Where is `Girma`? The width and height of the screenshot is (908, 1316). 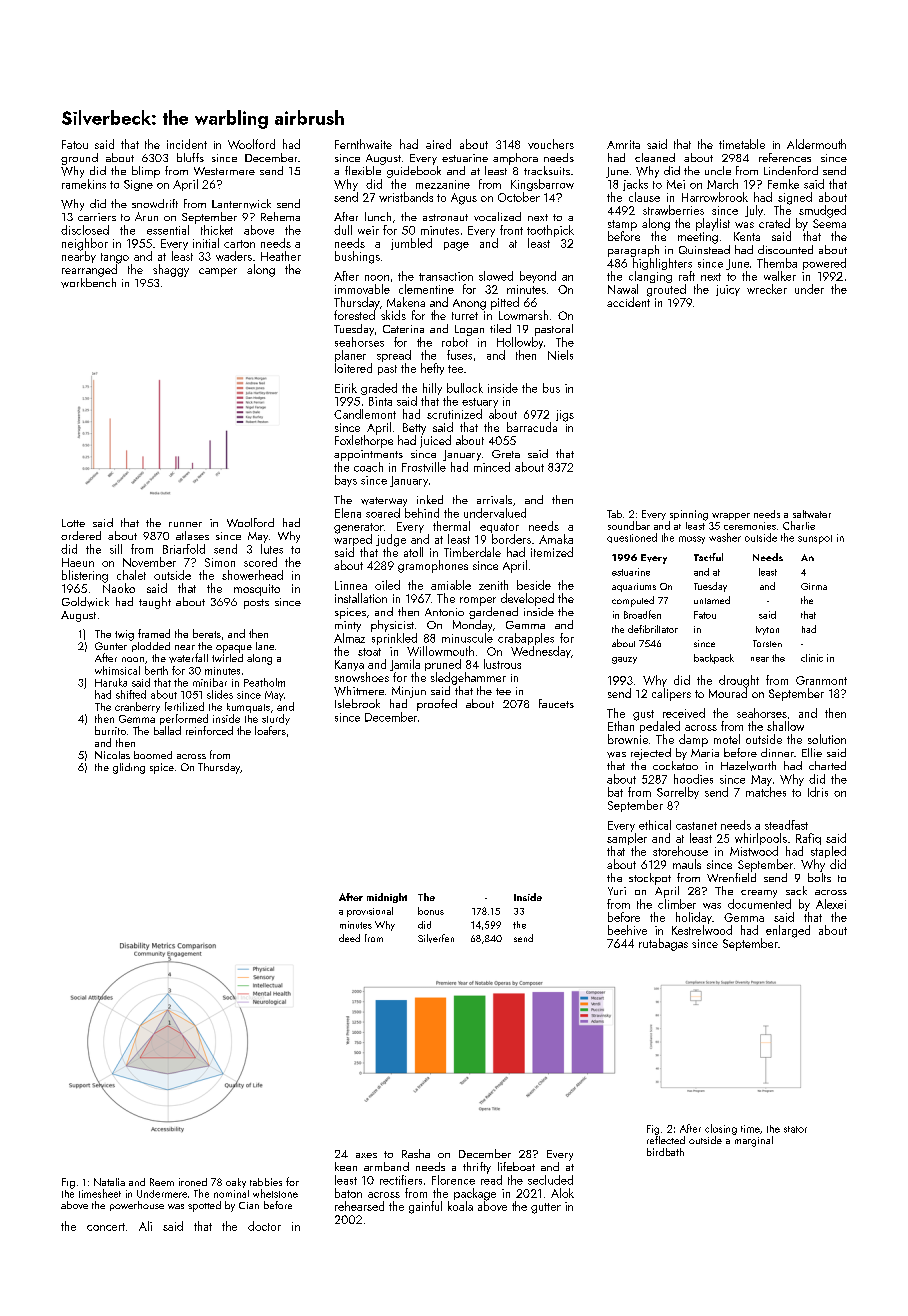 Girma is located at coordinates (814, 586).
